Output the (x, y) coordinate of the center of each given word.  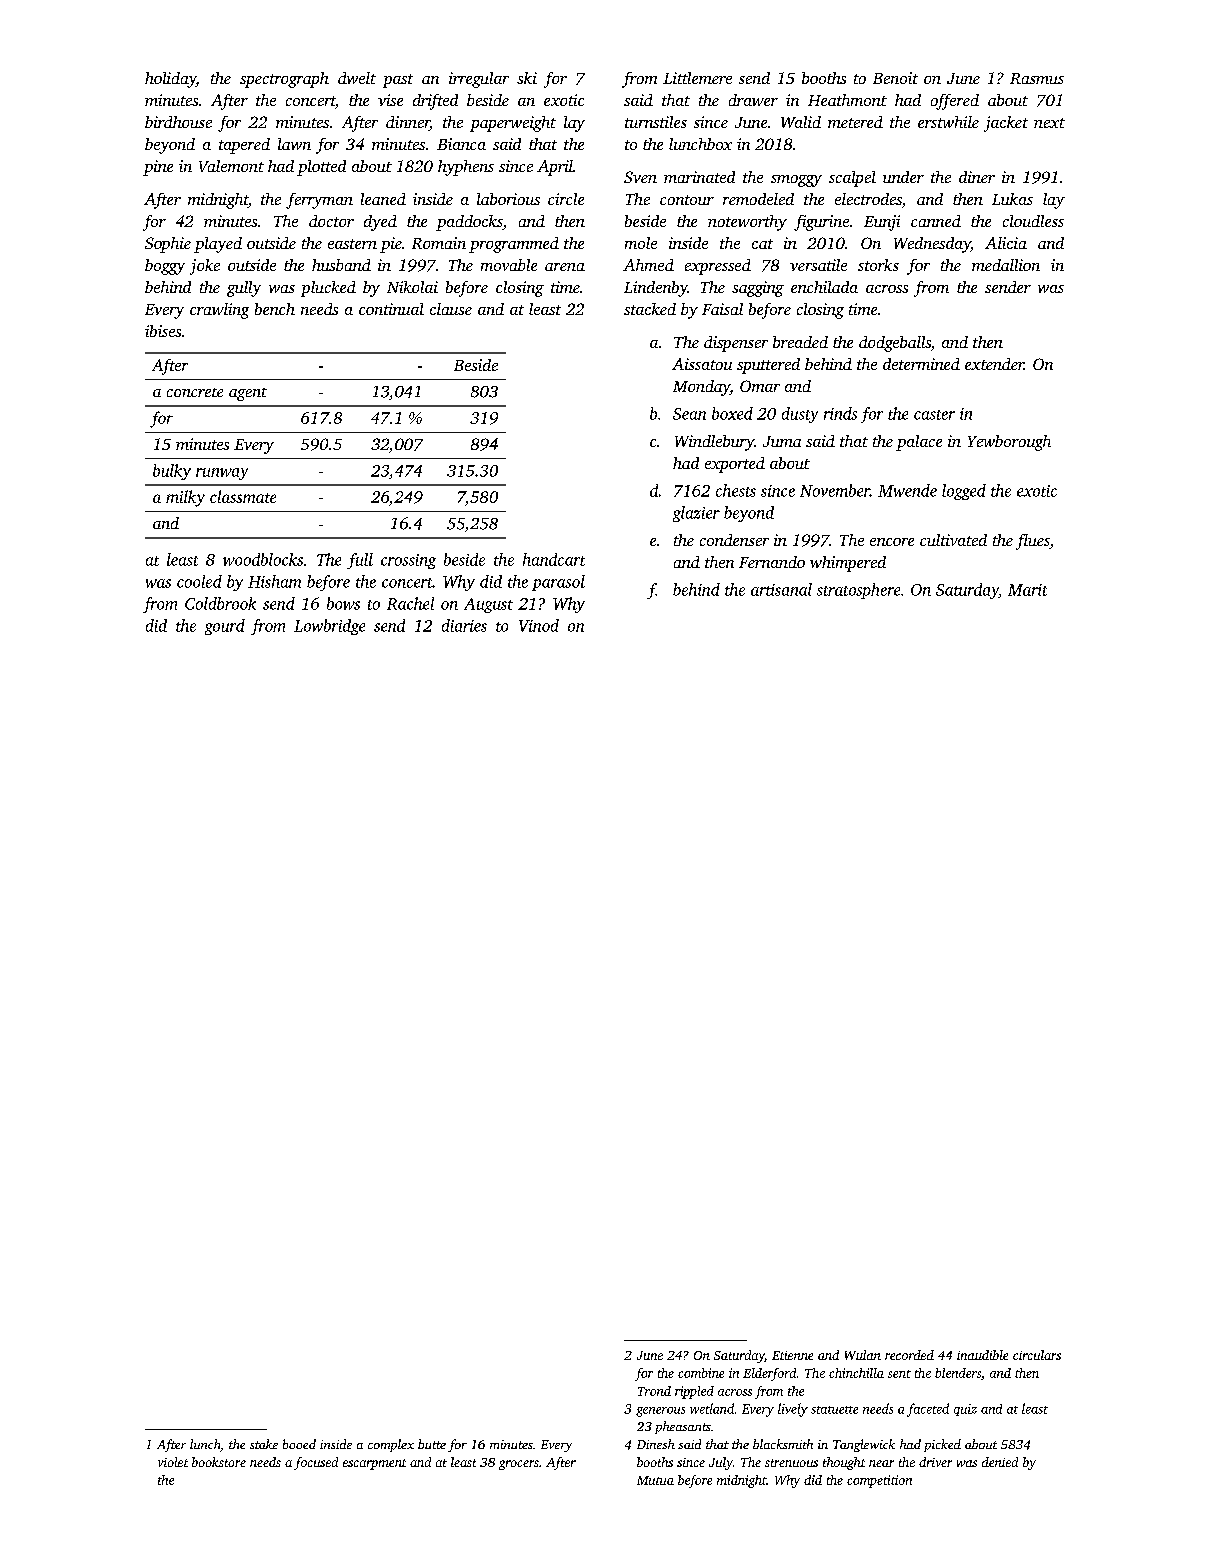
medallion (1006, 265)
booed (299, 1444)
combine (701, 1373)
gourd (225, 627)
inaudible (982, 1355)
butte (432, 1444)
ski (527, 78)
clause (451, 309)
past (398, 81)
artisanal (781, 589)
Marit (1027, 590)
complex (391, 1445)
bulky (172, 472)
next (1049, 123)
